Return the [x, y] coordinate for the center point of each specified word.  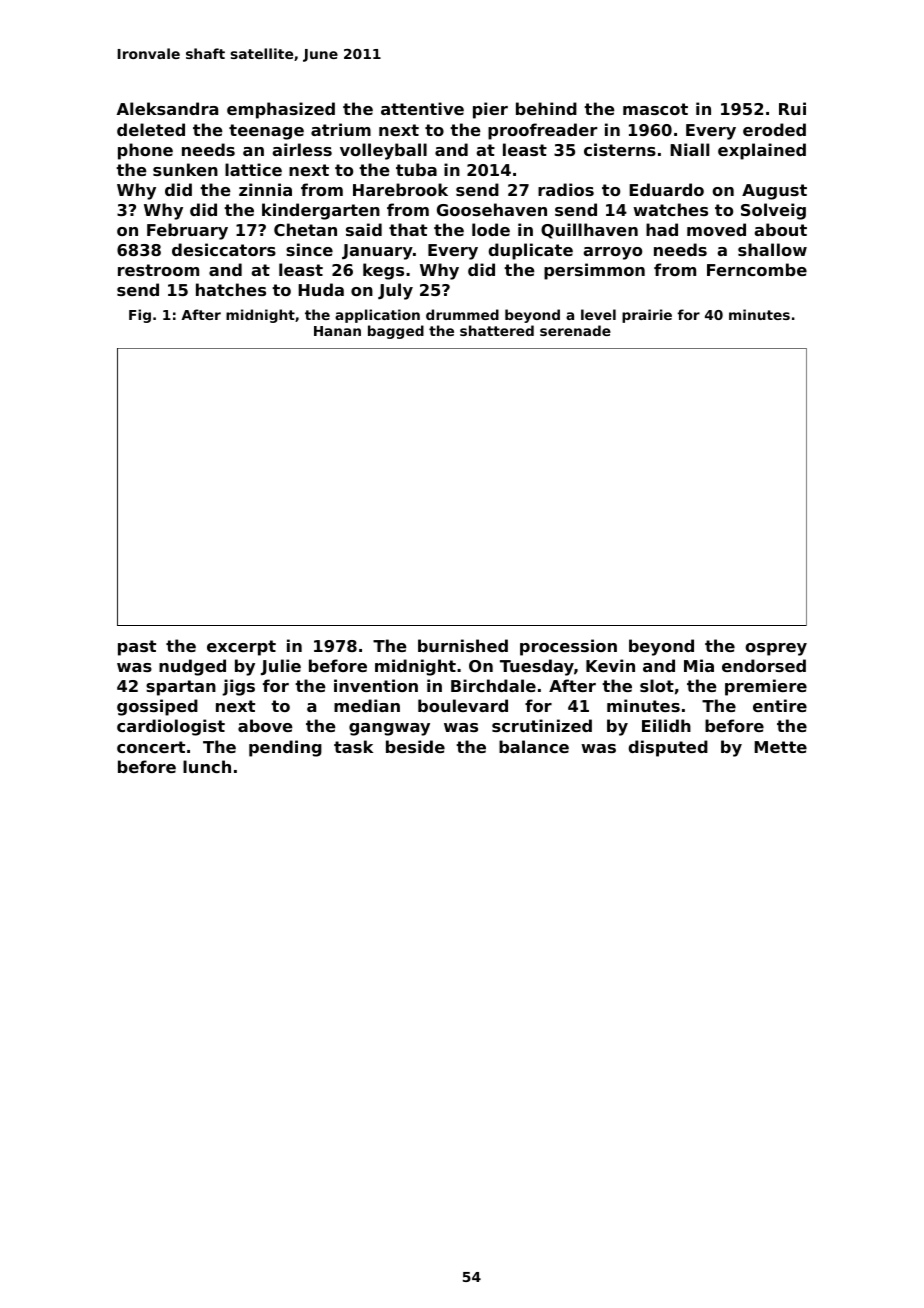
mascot [655, 109]
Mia [699, 665]
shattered [497, 330]
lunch [207, 766]
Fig [140, 316]
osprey [776, 649]
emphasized [281, 110]
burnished [463, 645]
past [137, 648]
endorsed [764, 665]
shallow [772, 249]
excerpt [241, 648]
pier [490, 110]
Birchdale [493, 685]
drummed [462, 314]
